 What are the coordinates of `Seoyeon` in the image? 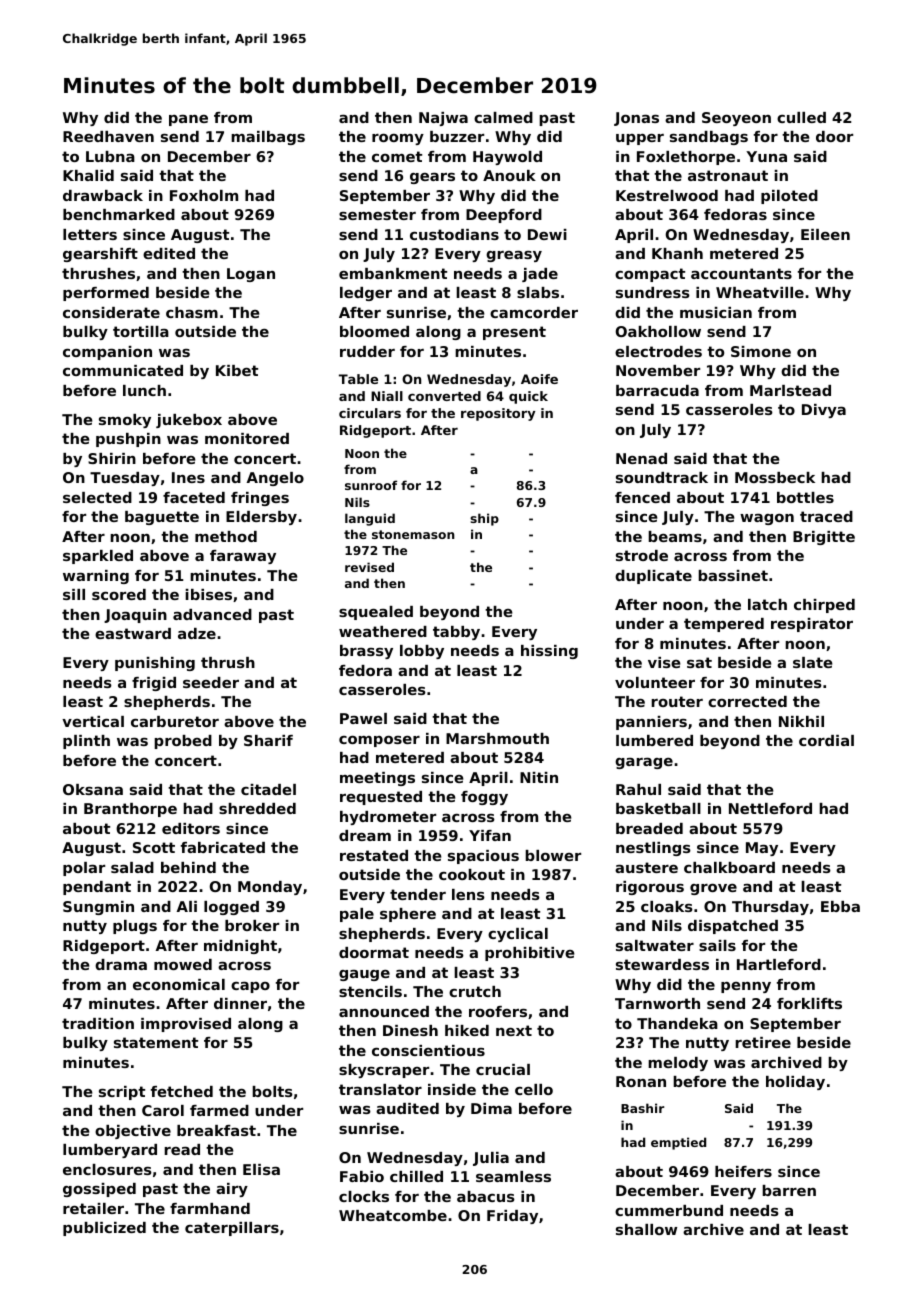 It's located at (736, 119).
